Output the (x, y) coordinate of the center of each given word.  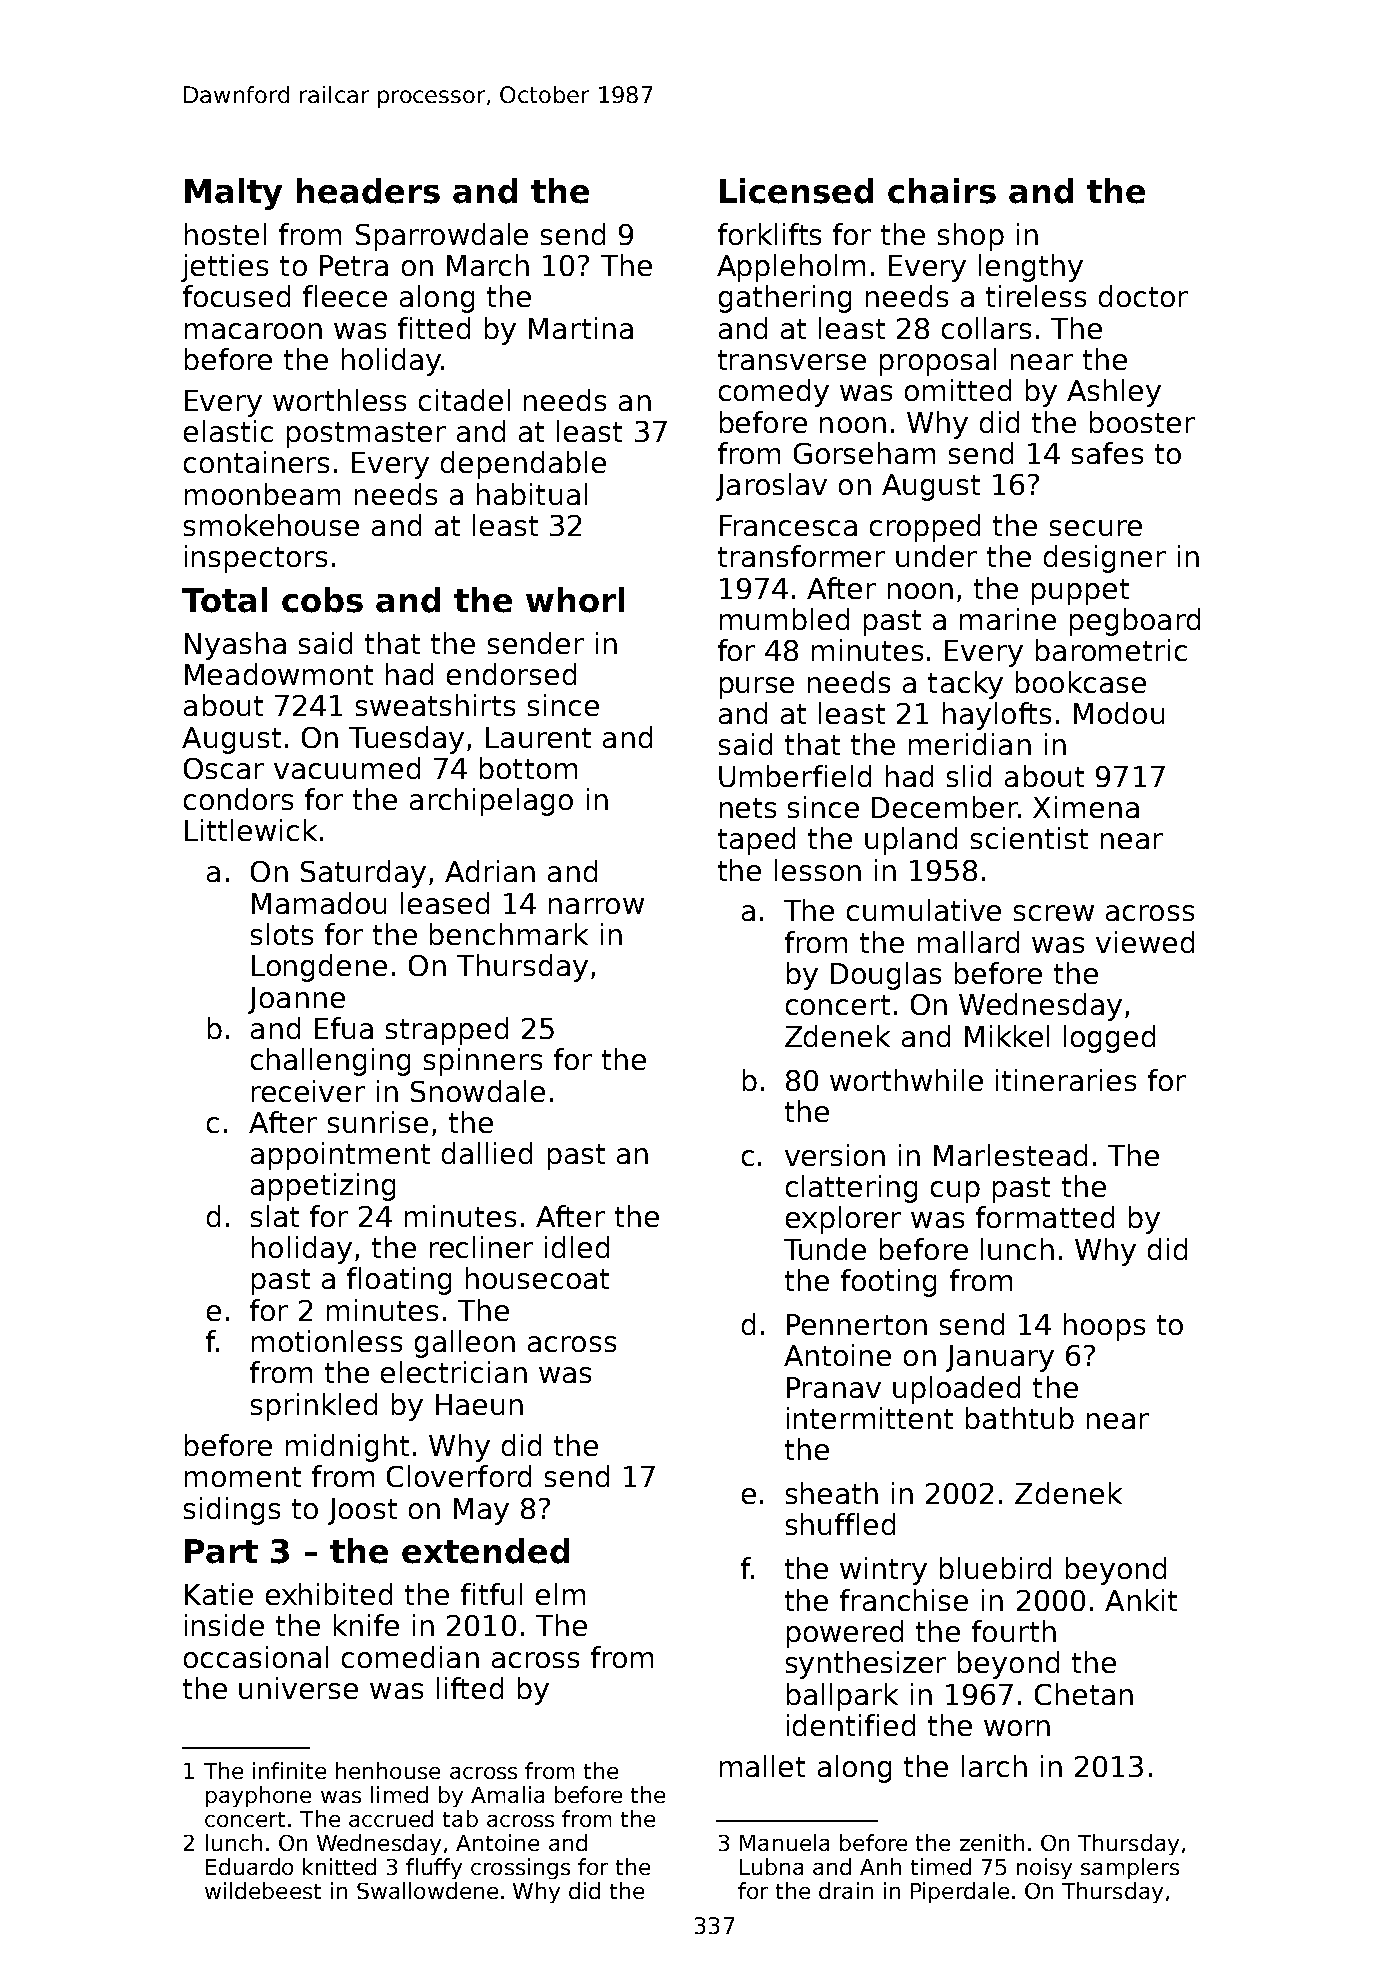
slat (275, 1216)
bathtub (1020, 1418)
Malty (233, 194)
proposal (938, 362)
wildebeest (263, 1890)
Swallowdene (427, 1890)
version (835, 1155)
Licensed (796, 191)
